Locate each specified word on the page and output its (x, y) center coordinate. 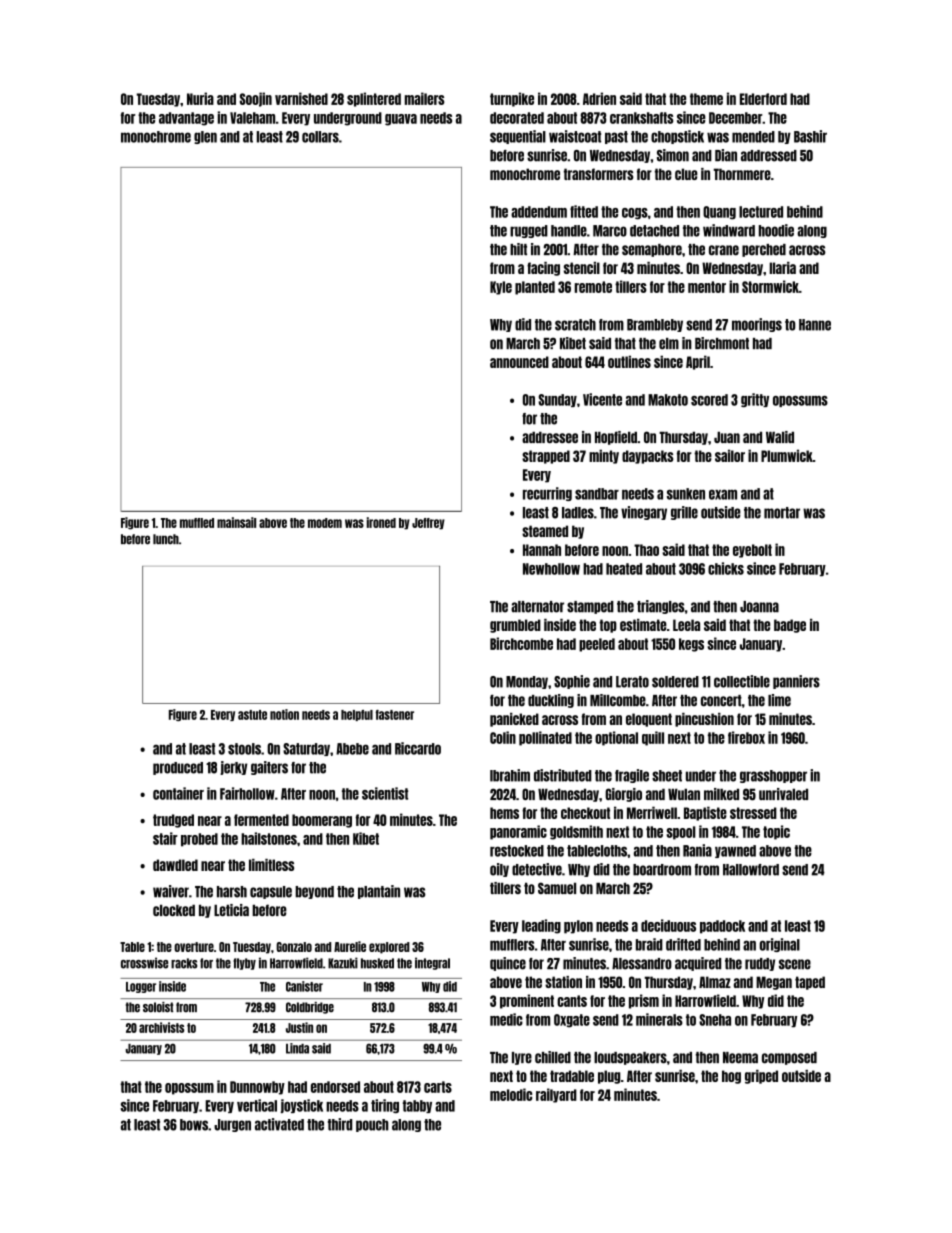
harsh (232, 892)
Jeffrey (428, 524)
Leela (686, 625)
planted (535, 288)
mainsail (236, 522)
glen (205, 137)
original (780, 945)
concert (721, 701)
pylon (578, 927)
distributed (563, 775)
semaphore (652, 250)
